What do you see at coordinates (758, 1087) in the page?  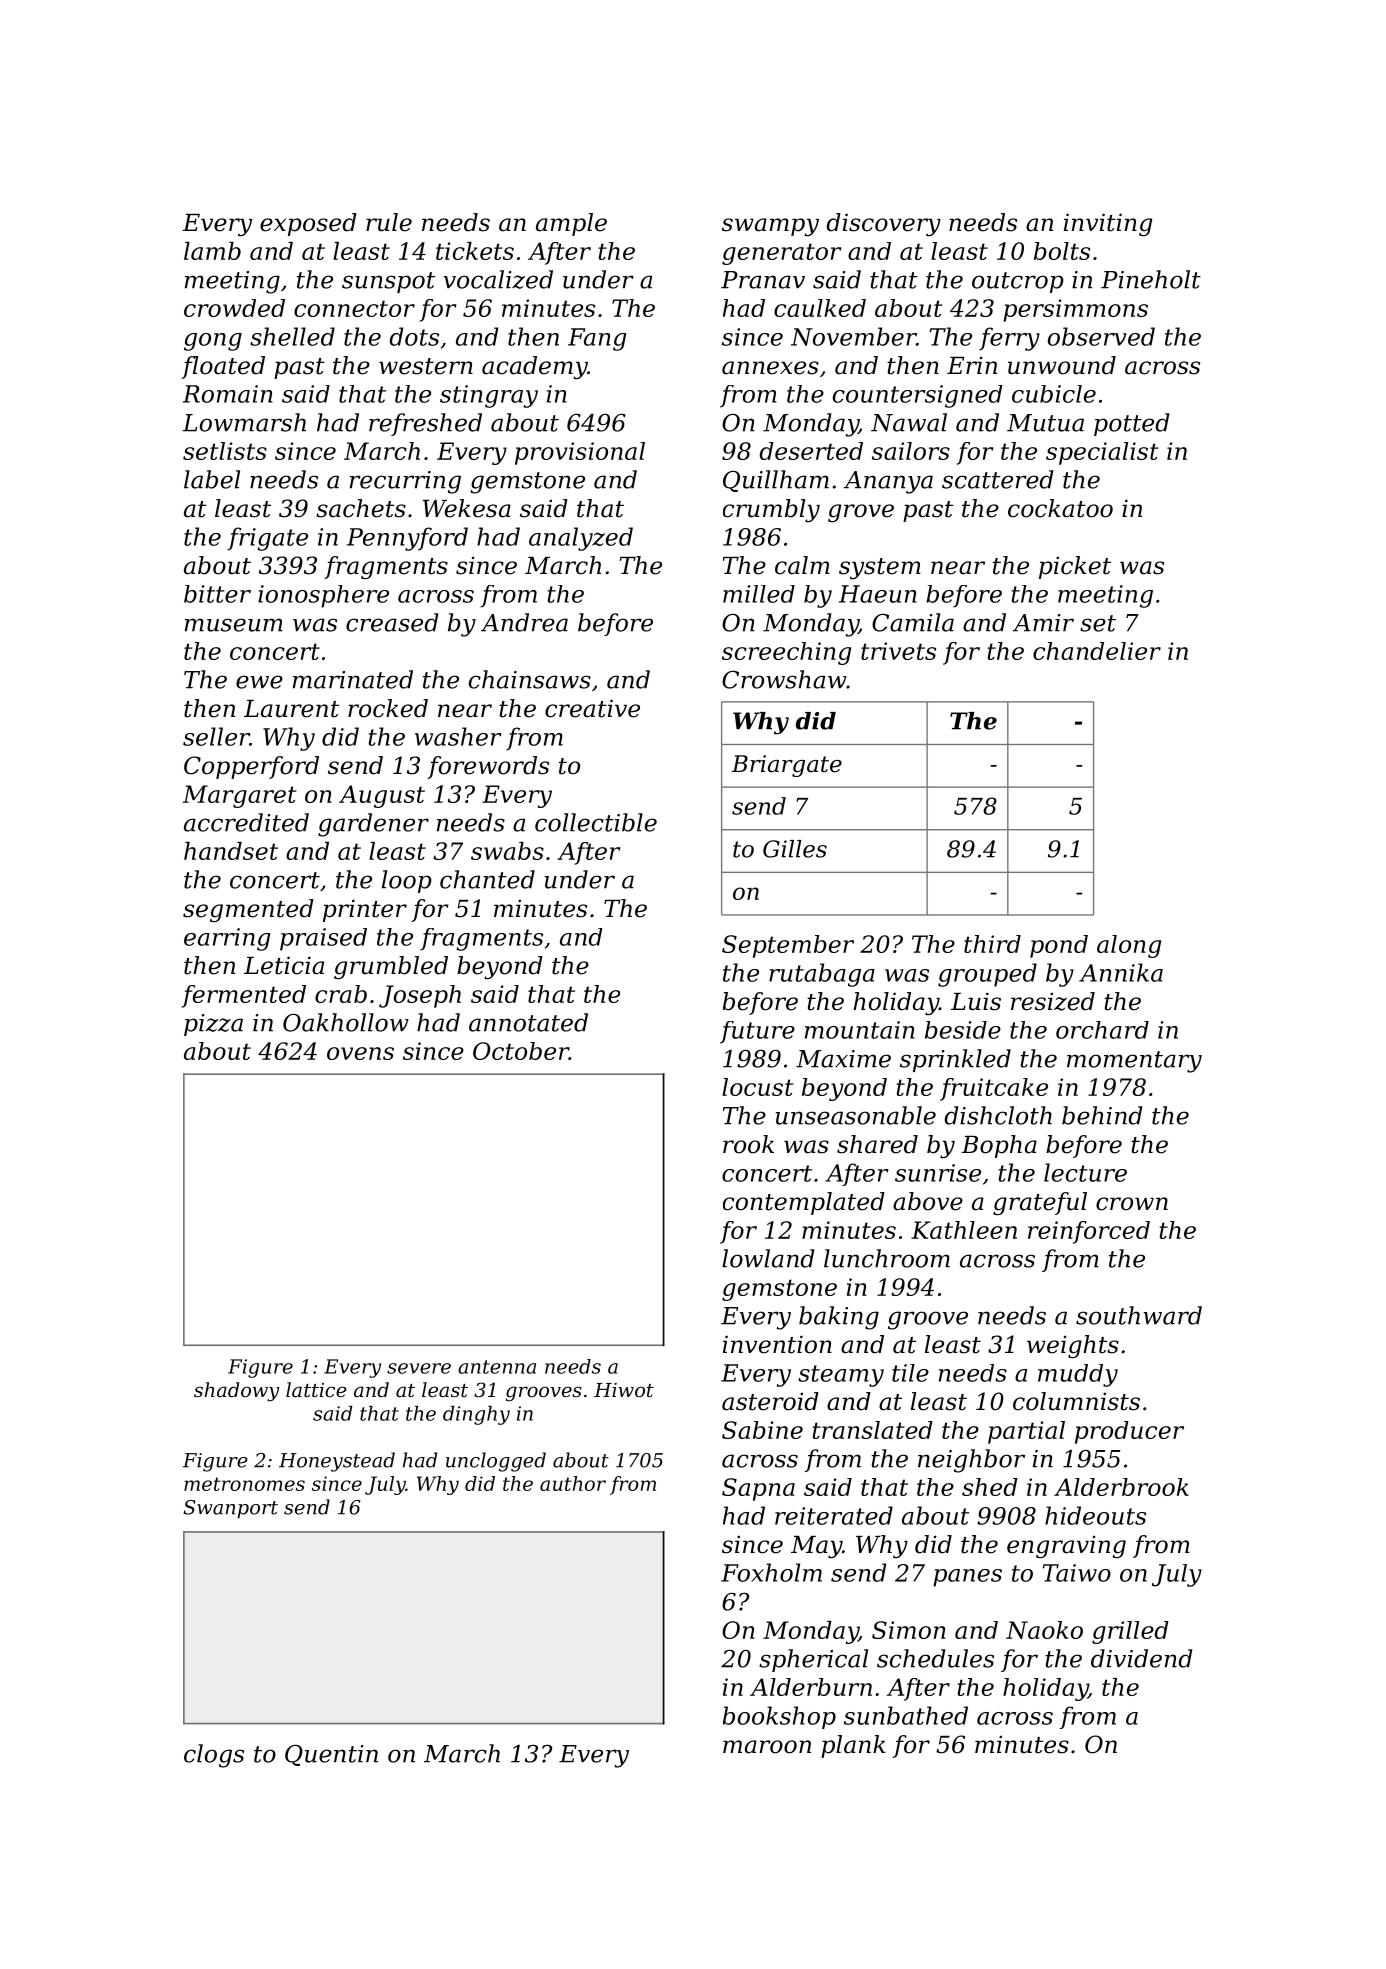 I see `locust` at bounding box center [758, 1087].
